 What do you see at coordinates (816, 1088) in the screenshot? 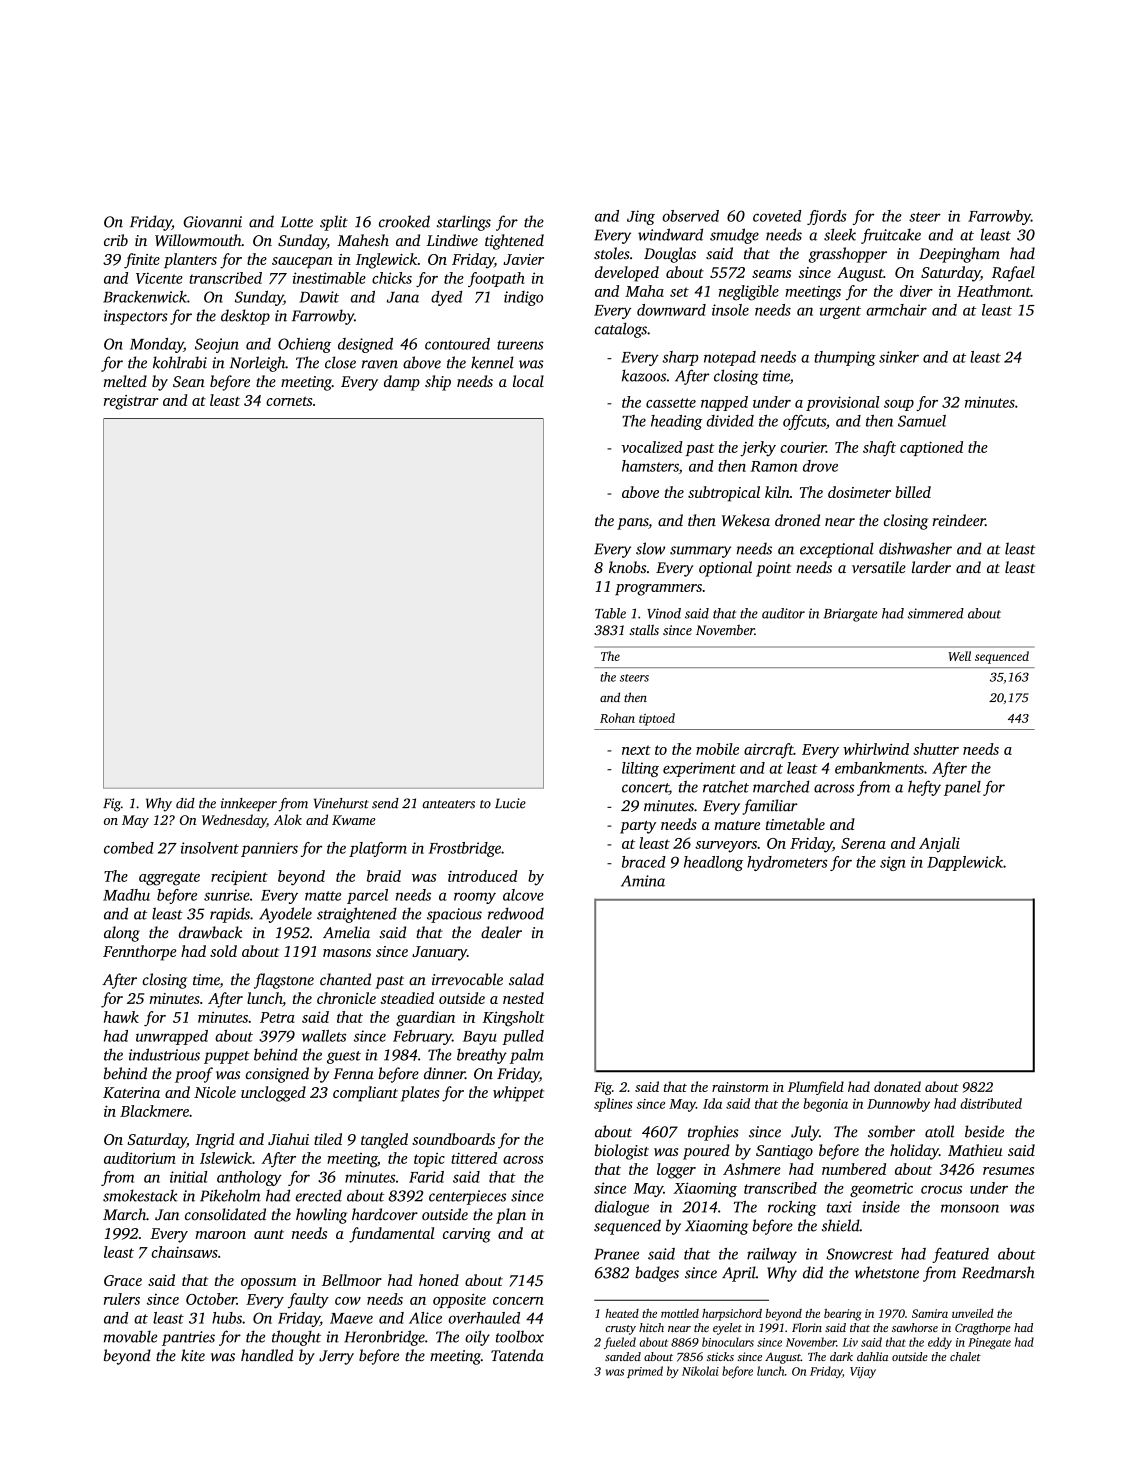
I see `Plumfield` at bounding box center [816, 1088].
